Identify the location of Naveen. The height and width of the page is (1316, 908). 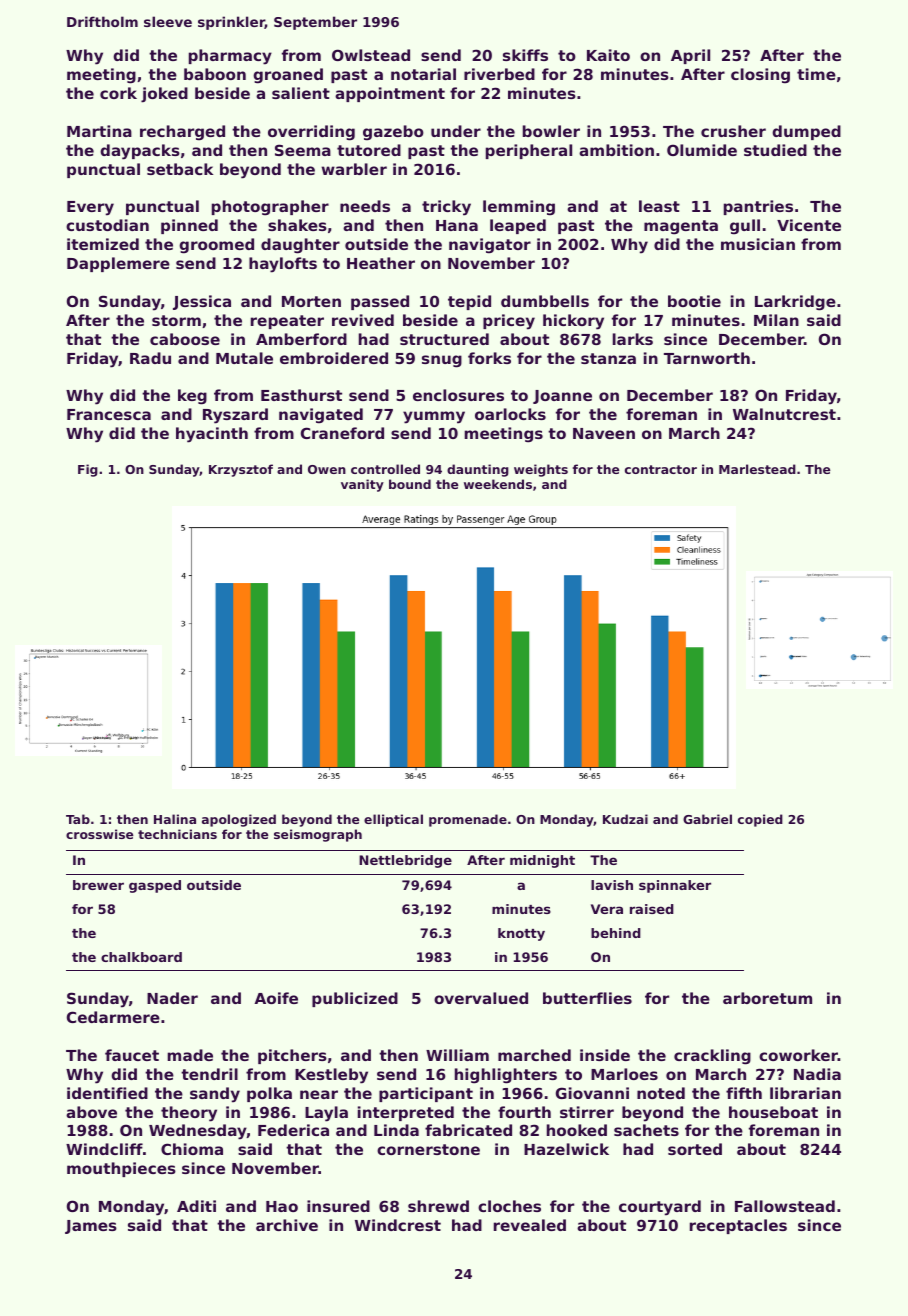
(604, 433).
